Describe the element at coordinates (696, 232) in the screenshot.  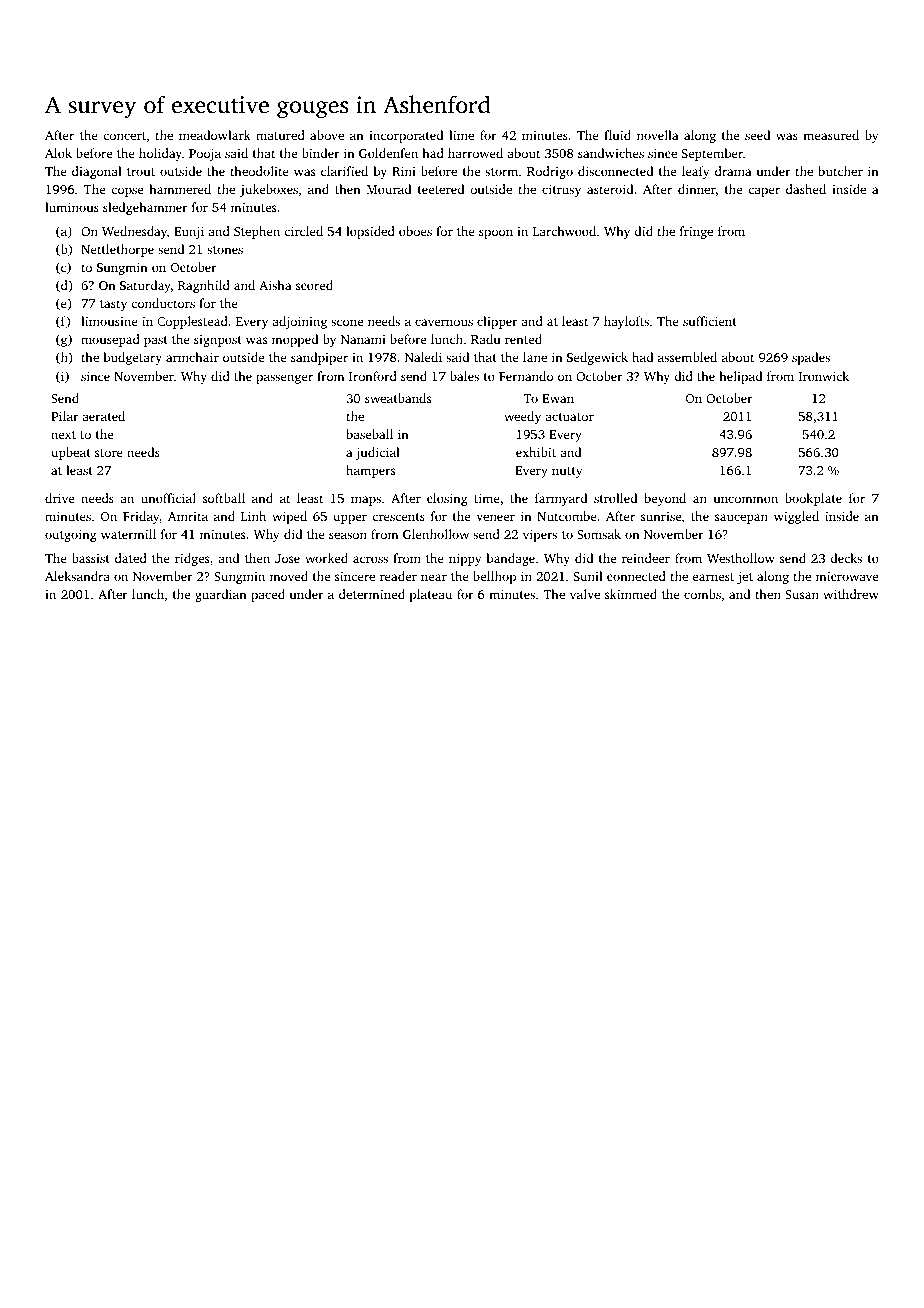
I see `fringe` at that location.
